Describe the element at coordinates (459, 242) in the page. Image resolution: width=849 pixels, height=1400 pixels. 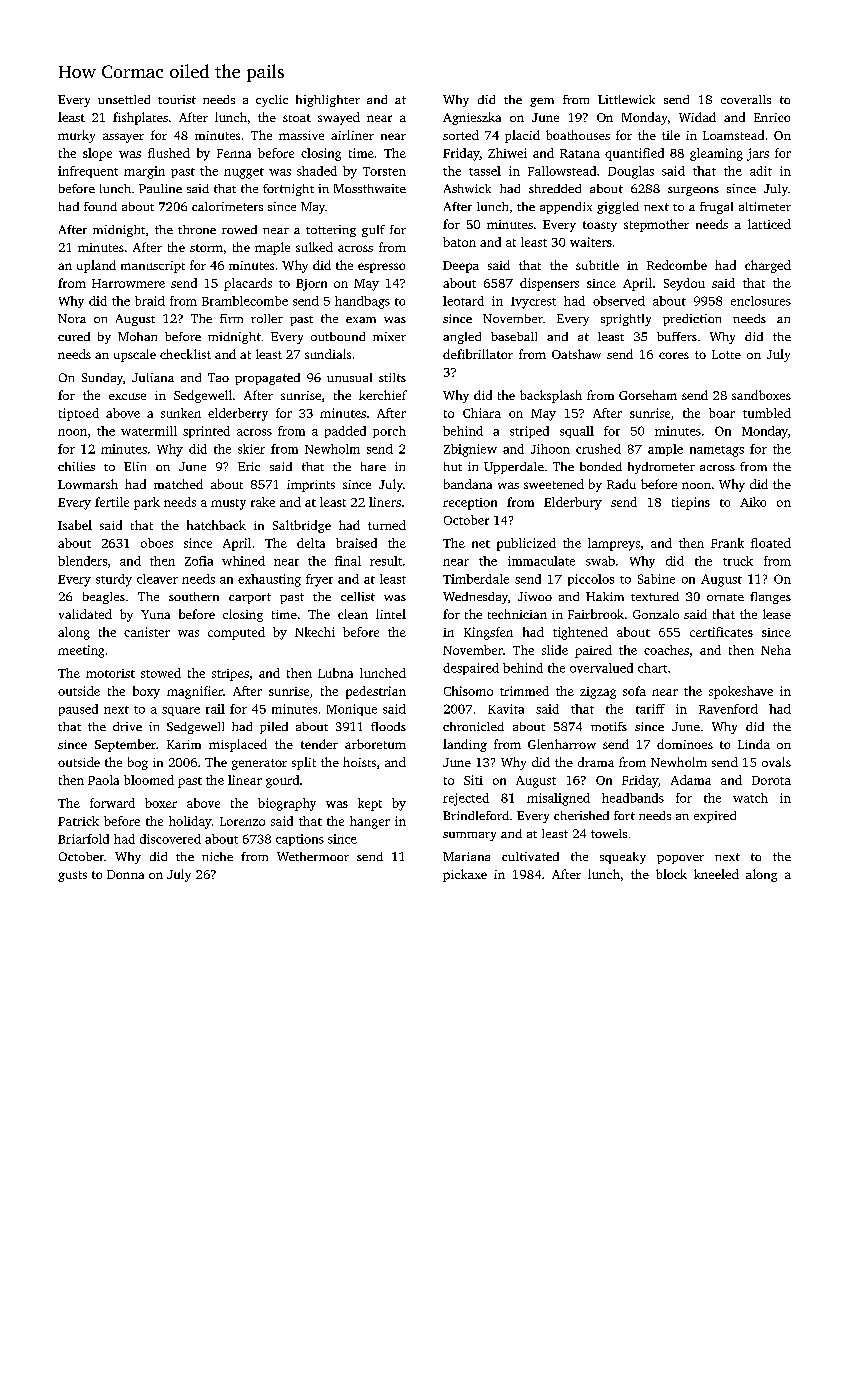
I see `baton` at that location.
